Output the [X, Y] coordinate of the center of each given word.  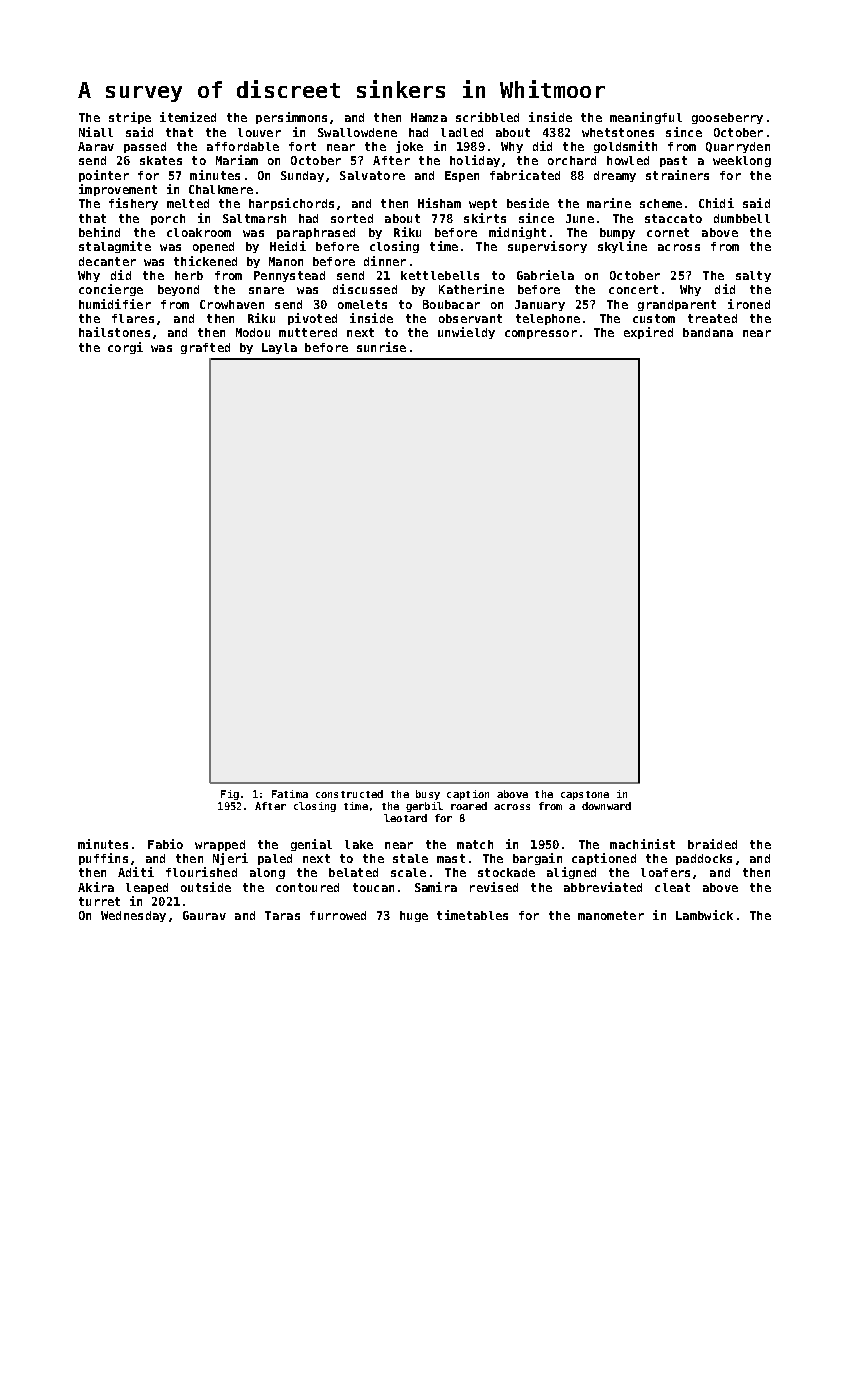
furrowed [338, 915]
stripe [130, 118]
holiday [475, 161]
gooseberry [727, 118]
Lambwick [704, 915]
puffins [103, 859]
